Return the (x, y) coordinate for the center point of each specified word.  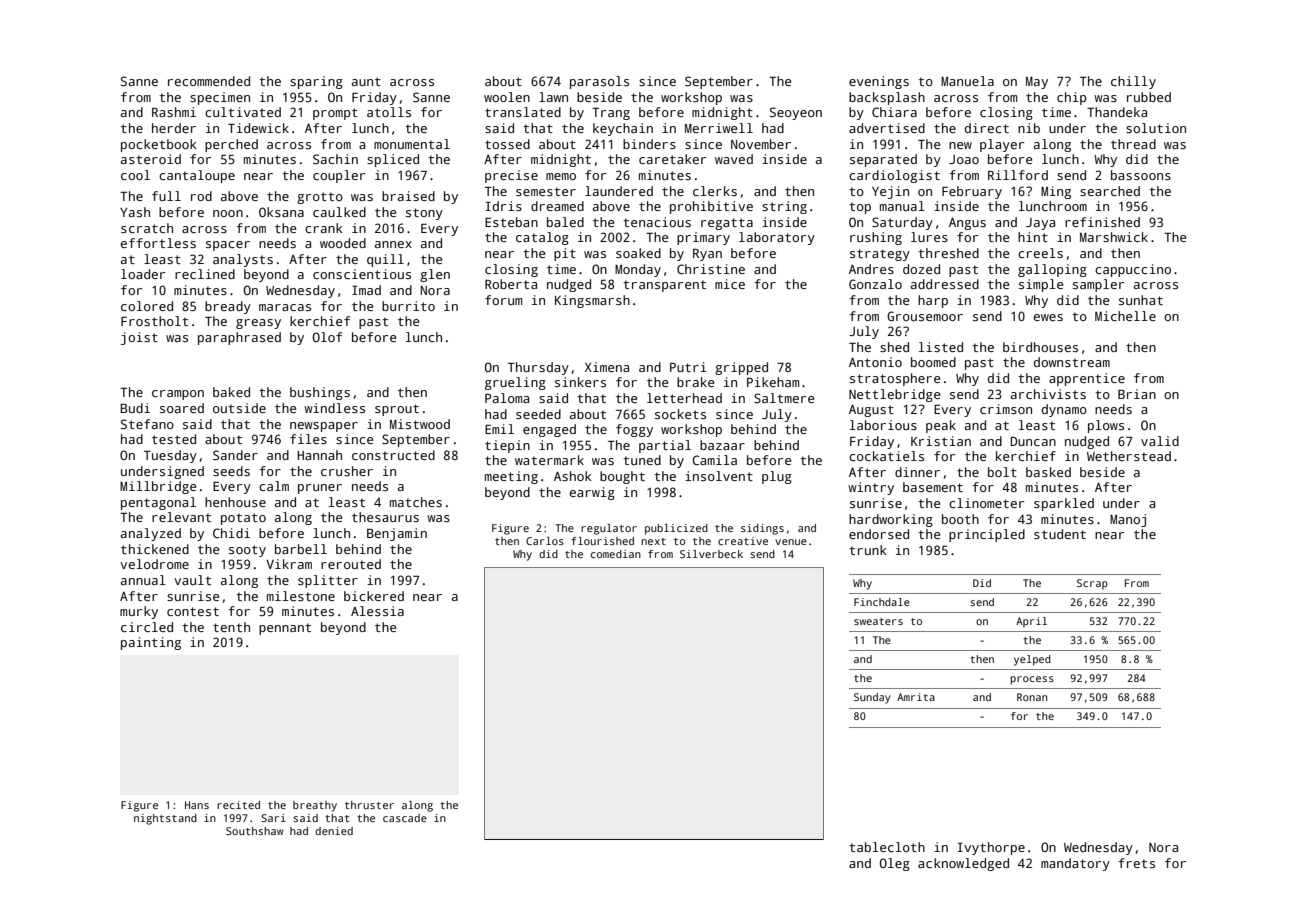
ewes (1048, 317)
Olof (327, 337)
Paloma (507, 398)
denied (334, 831)
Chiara (894, 112)
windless (334, 408)
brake (695, 382)
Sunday (872, 698)
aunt (366, 81)
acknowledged (963, 864)
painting (151, 643)
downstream (1072, 362)
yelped (1032, 660)
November (761, 144)
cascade (405, 818)
